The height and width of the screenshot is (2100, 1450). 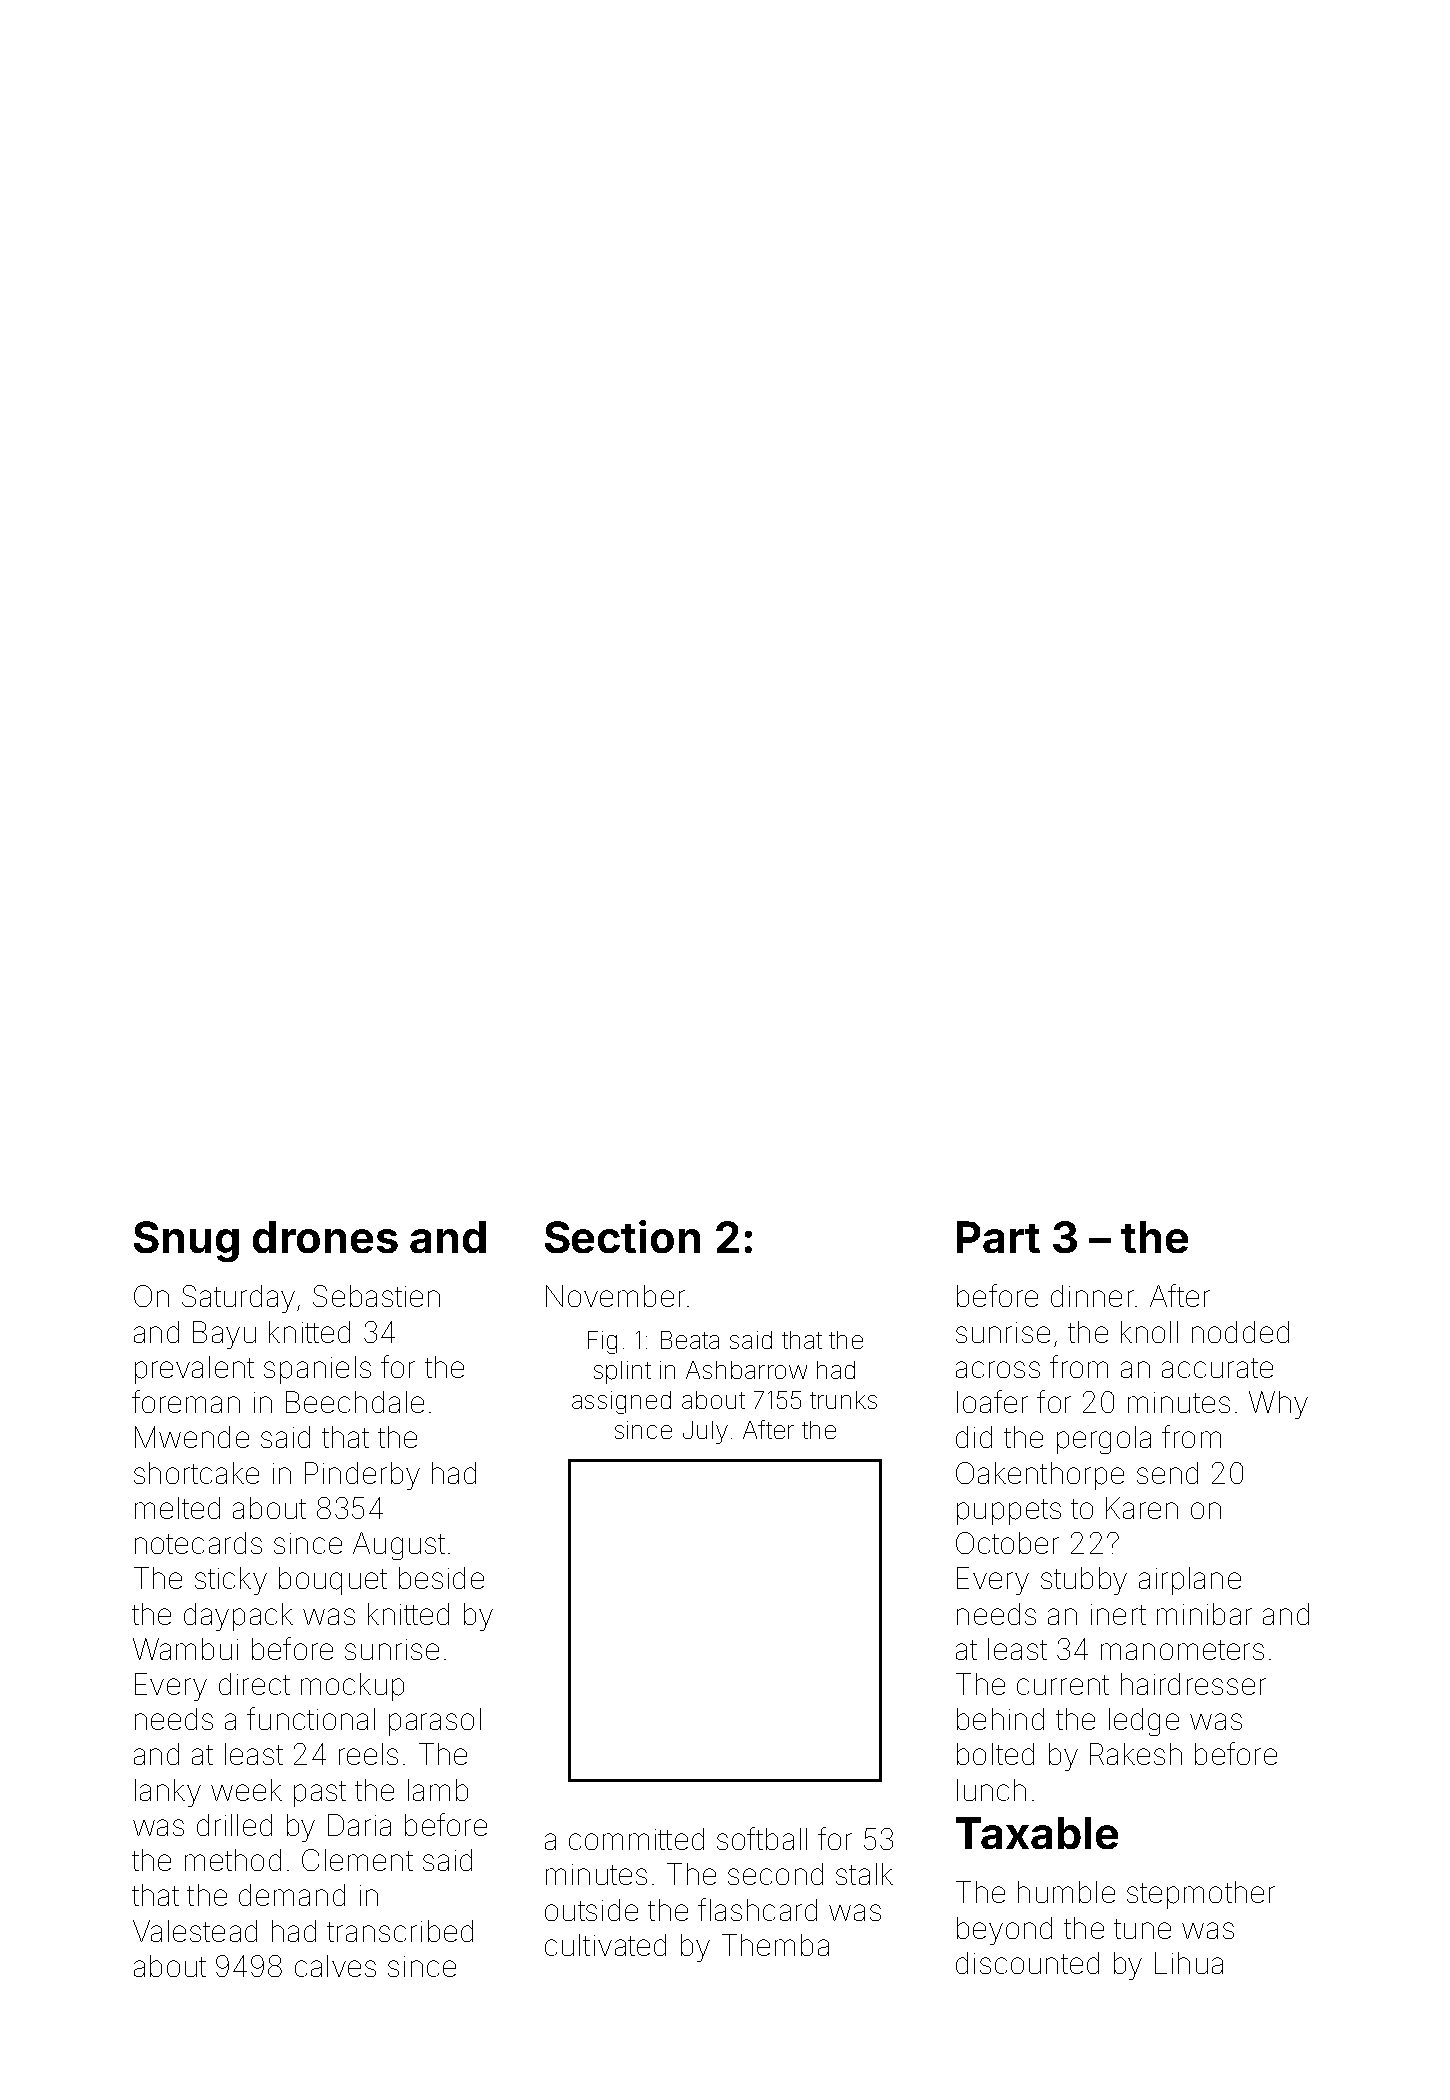 I want to click on Part, so click(x=998, y=1237).
